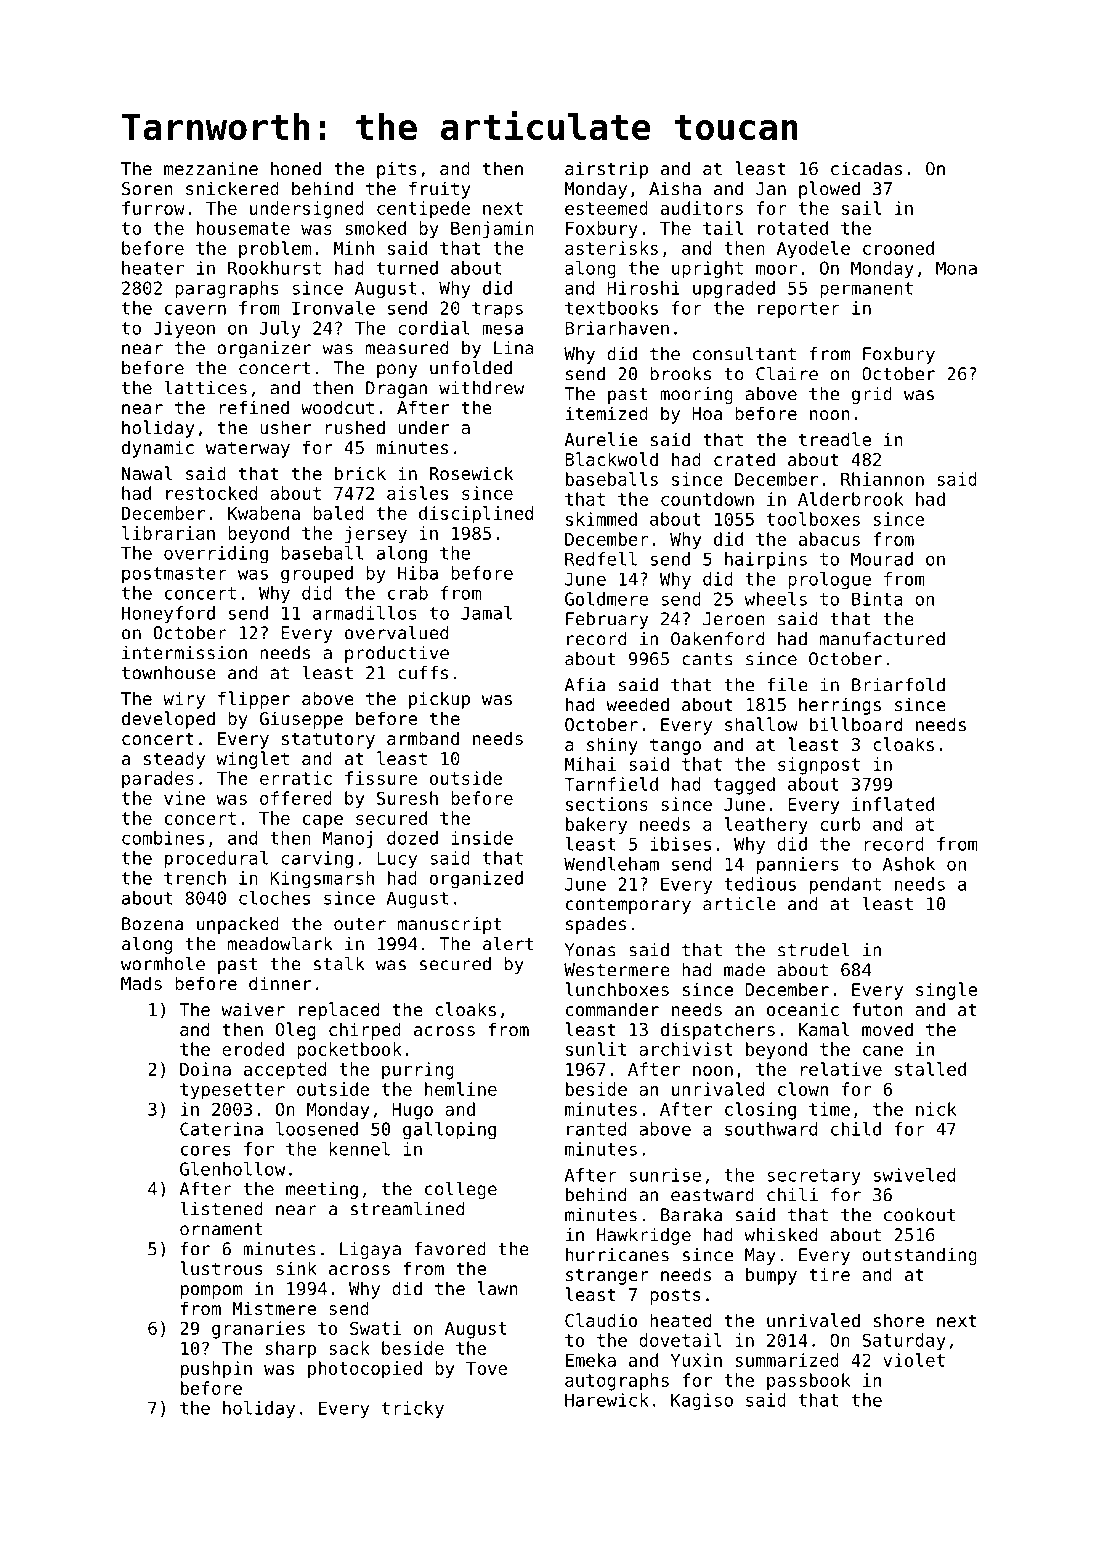 The width and height of the screenshot is (1105, 1563). What do you see at coordinates (611, 864) in the screenshot?
I see `Wendleham` at bounding box center [611, 864].
